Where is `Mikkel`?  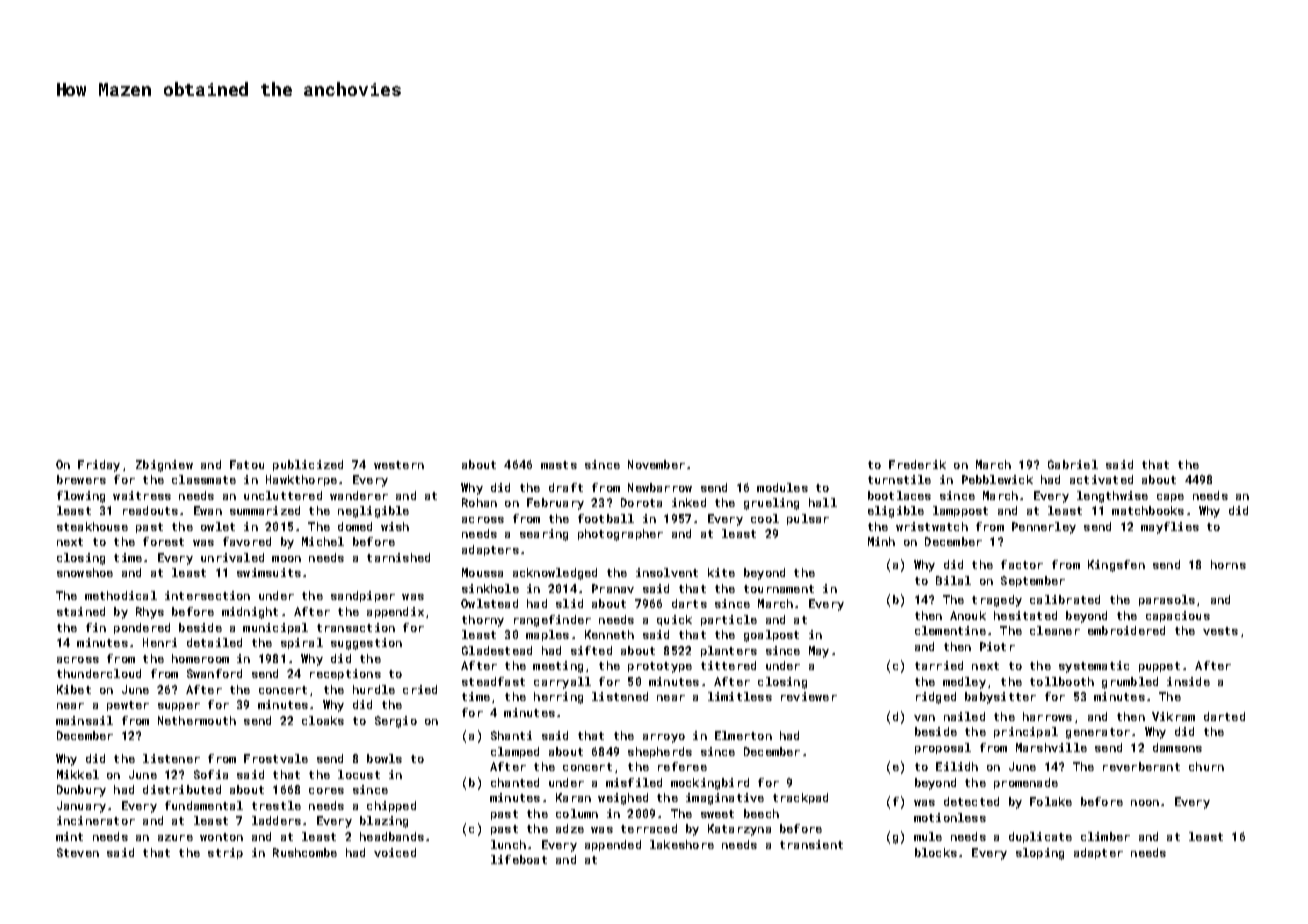
Mikkel is located at coordinates (78, 774).
